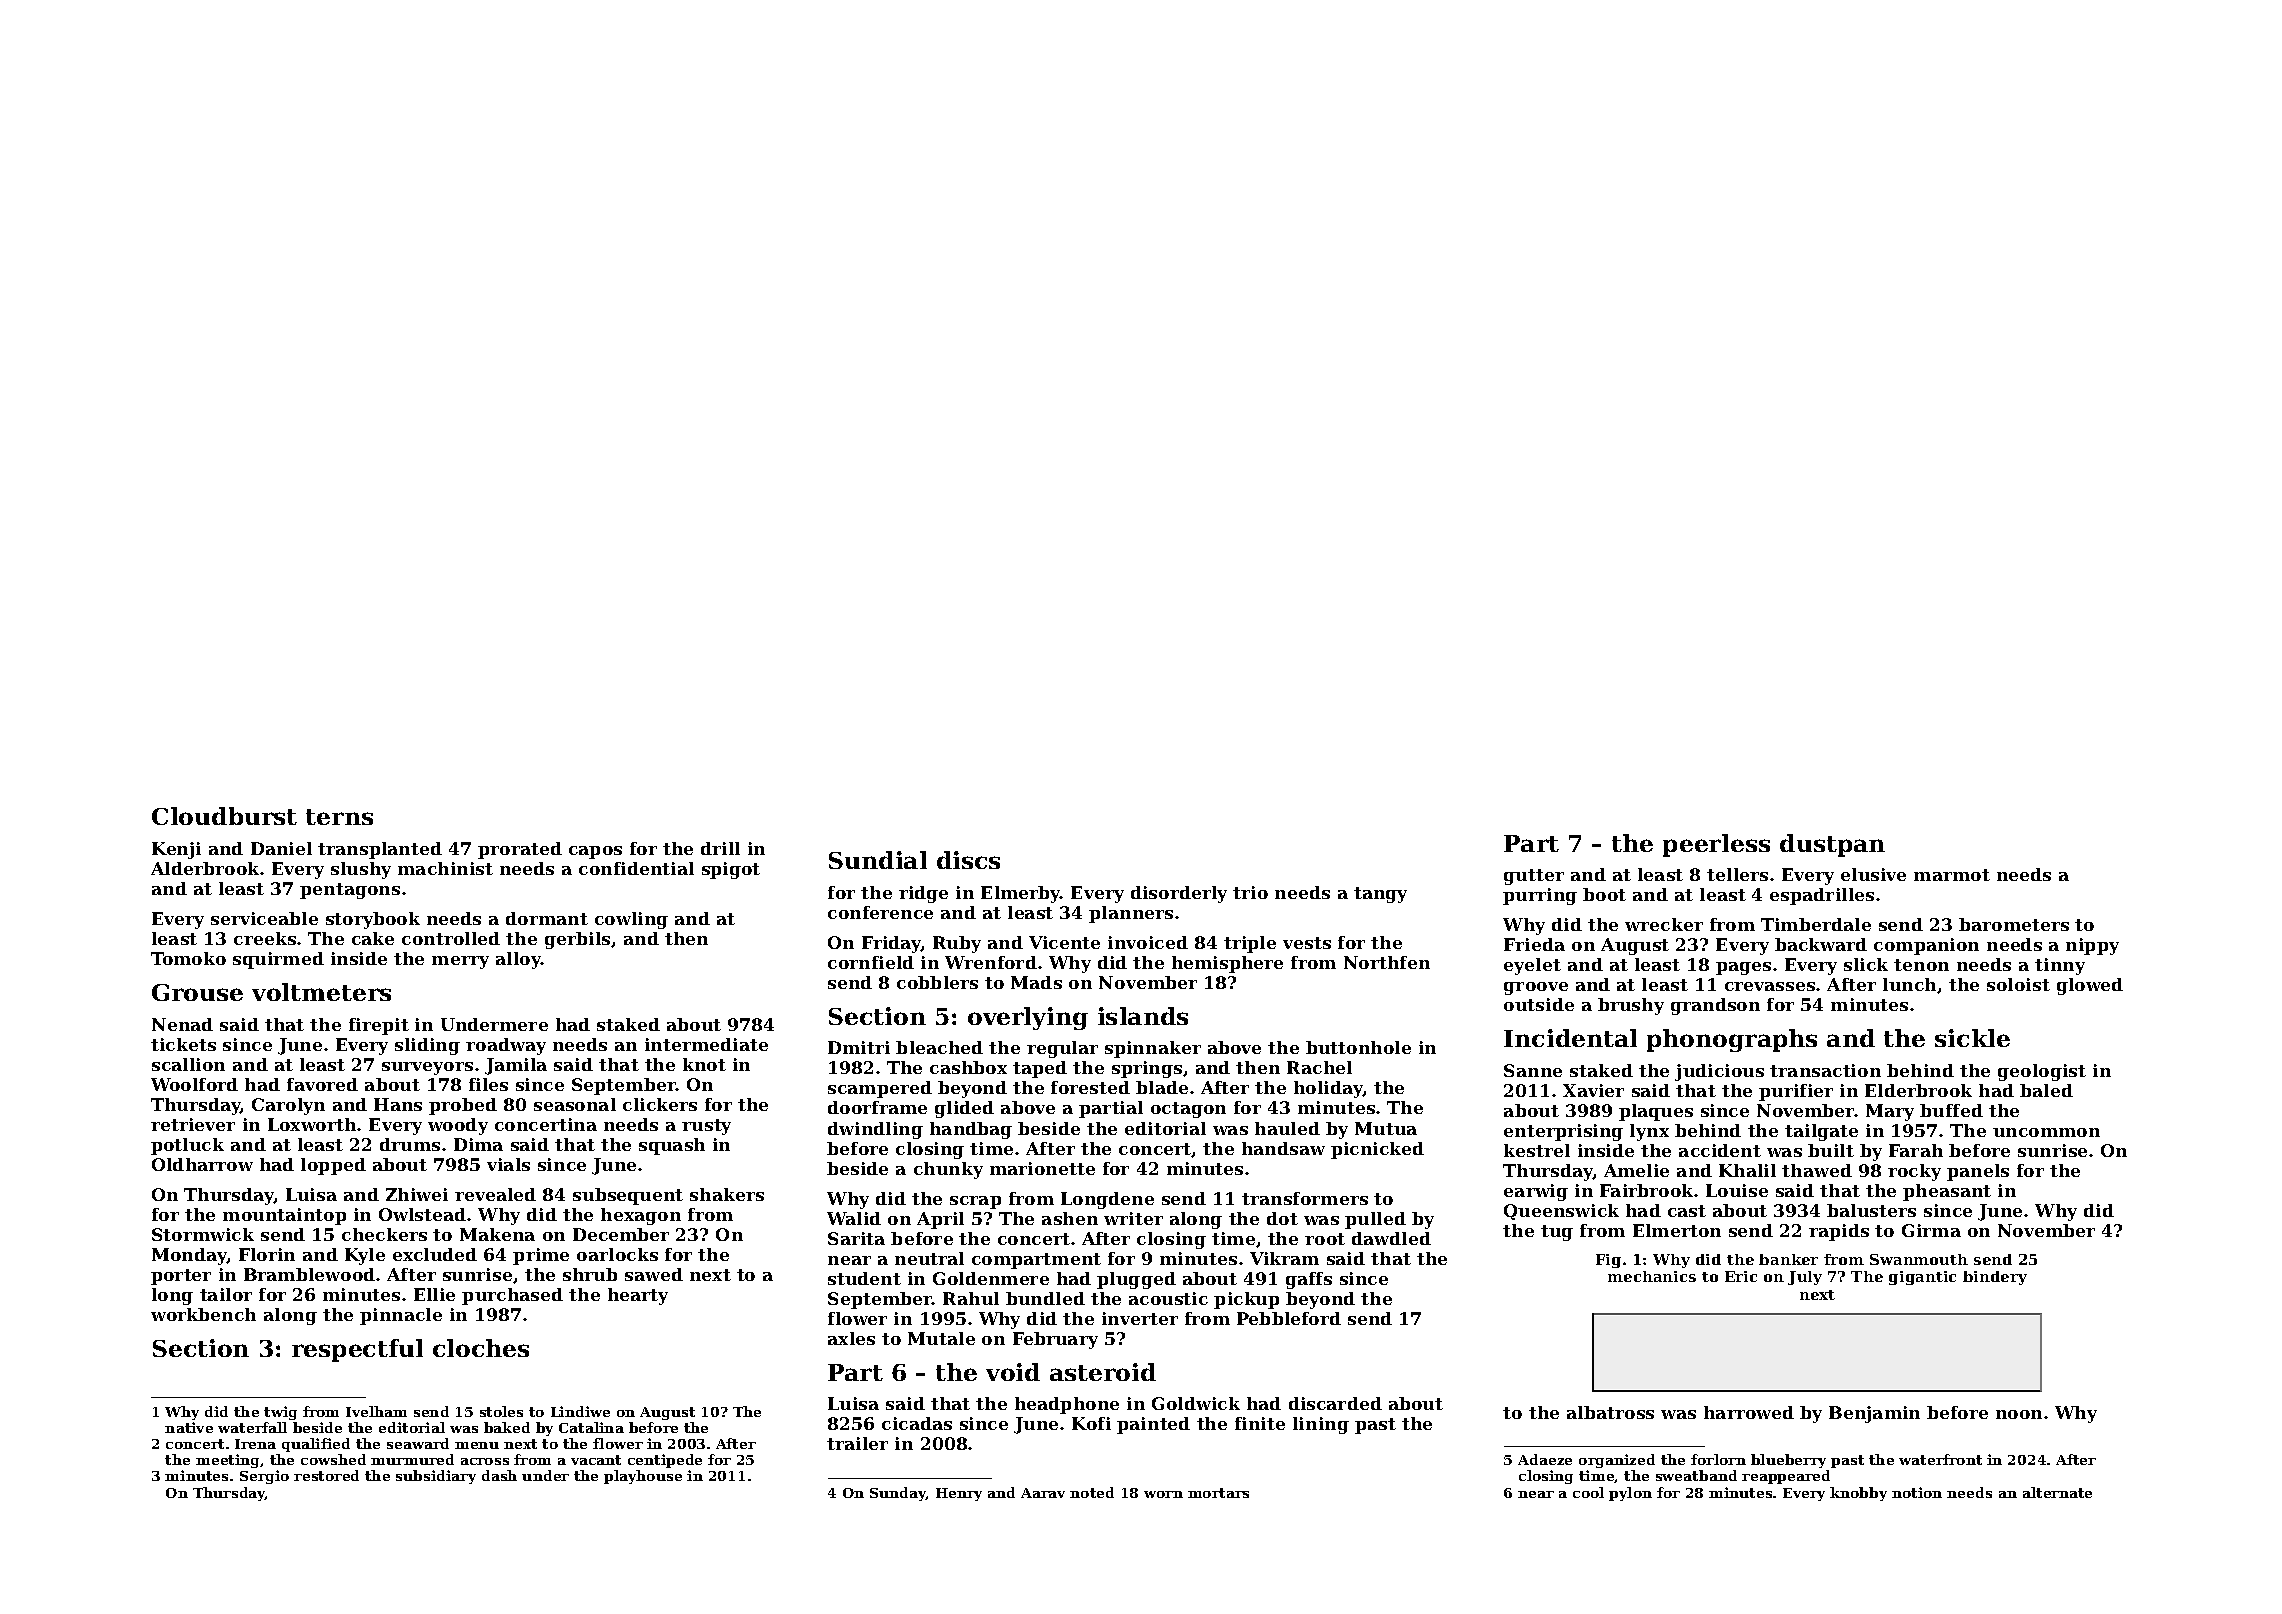 Image resolution: width=2282 pixels, height=1614 pixels. I want to click on buttonhole, so click(1358, 1047).
